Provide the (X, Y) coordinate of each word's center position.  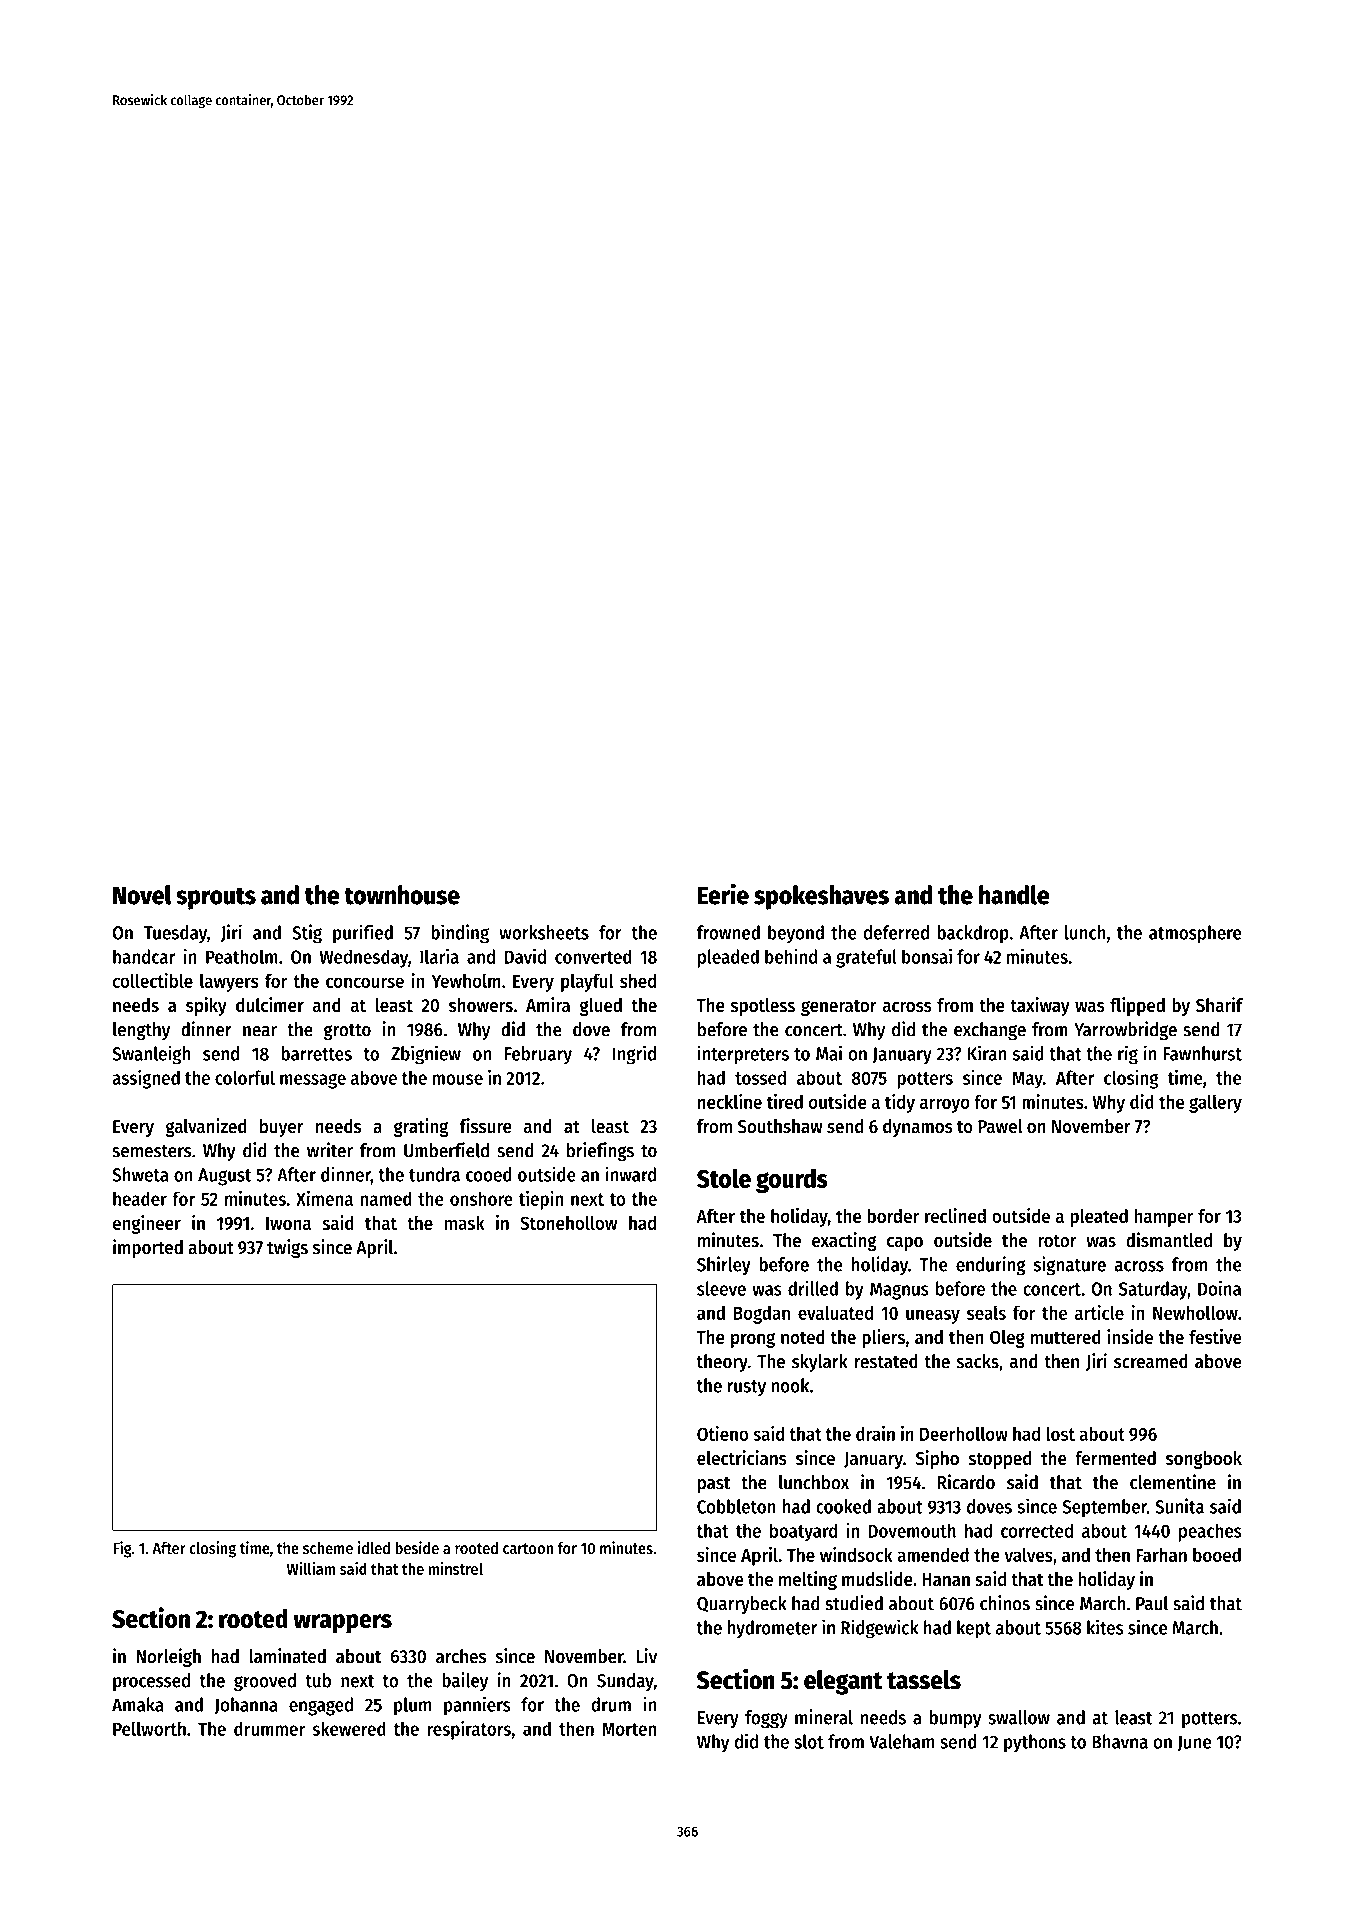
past (714, 1485)
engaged (321, 1706)
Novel (142, 895)
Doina (1219, 1288)
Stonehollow (568, 1223)
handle (1014, 895)
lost (1060, 1433)
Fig (123, 1549)
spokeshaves (821, 897)
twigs (287, 1248)
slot (809, 1741)
